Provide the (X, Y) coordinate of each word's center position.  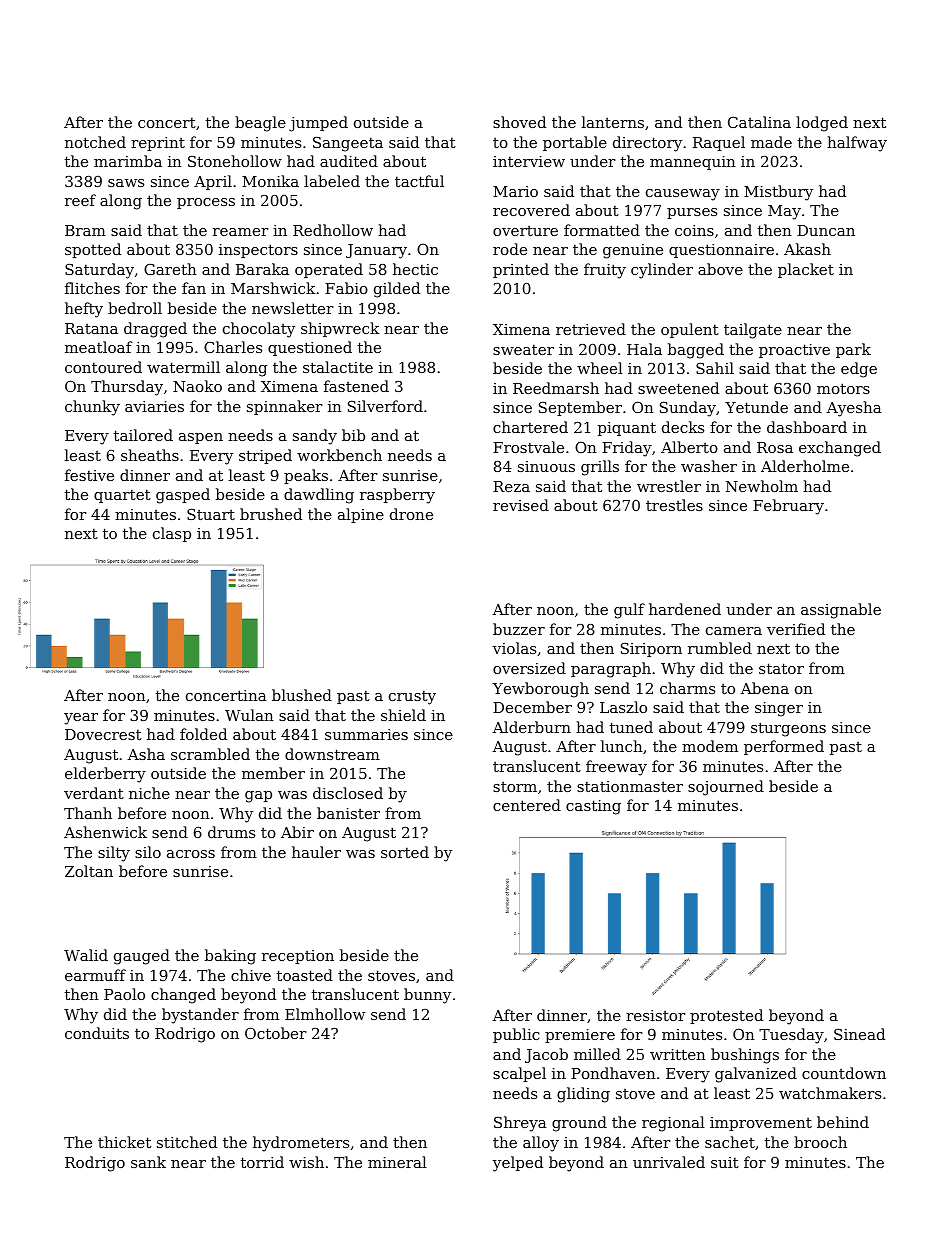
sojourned (726, 788)
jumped (318, 124)
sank (148, 1162)
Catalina (759, 122)
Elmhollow (325, 1014)
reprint (158, 144)
